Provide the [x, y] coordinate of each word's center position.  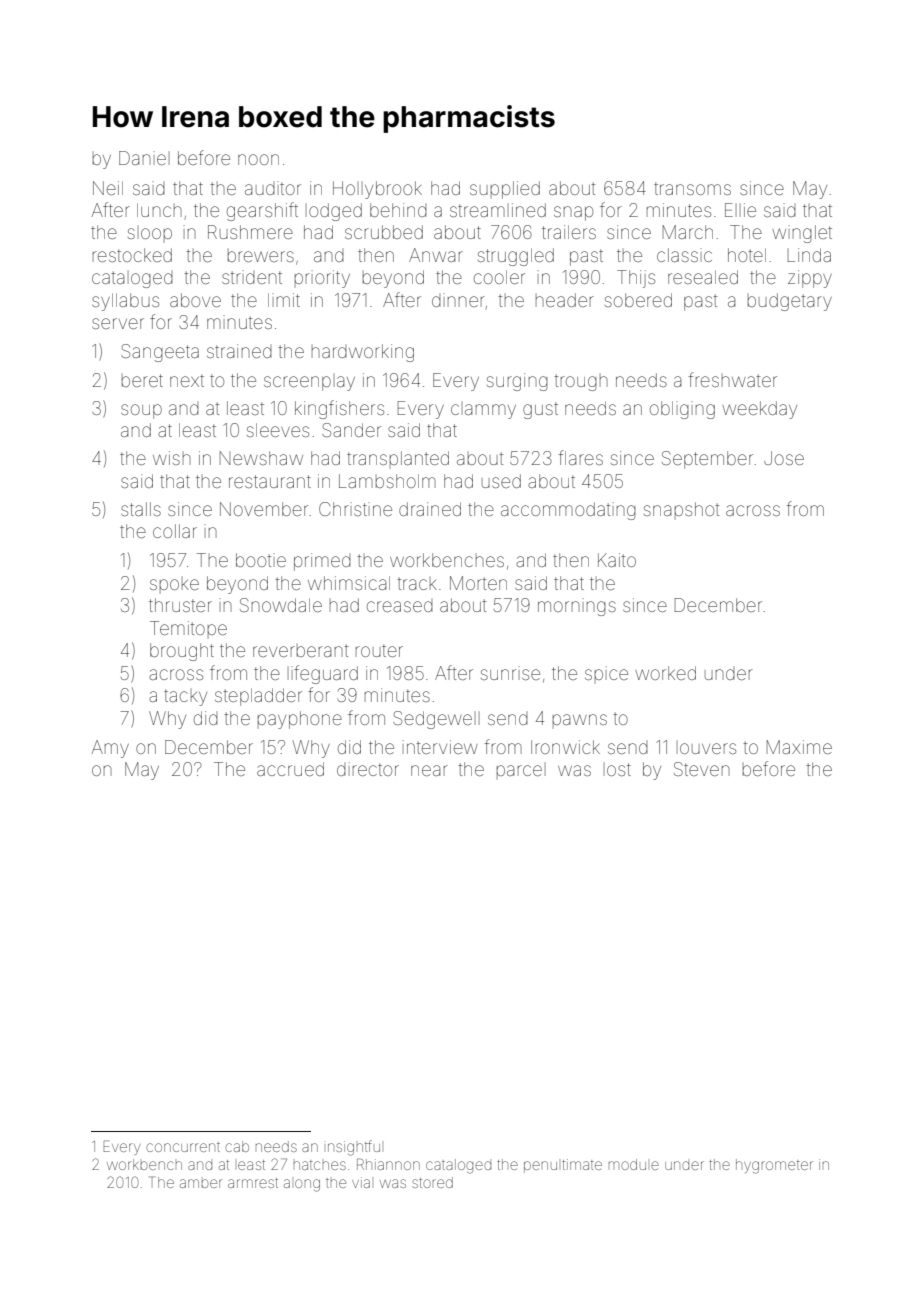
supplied [505, 190]
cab [237, 1146]
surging [517, 382]
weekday [759, 410]
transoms [692, 188]
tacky [185, 697]
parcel [521, 771]
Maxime [799, 747]
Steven [702, 769]
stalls [141, 509]
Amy [110, 749]
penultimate [563, 1166]
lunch [159, 210]
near [429, 770]
